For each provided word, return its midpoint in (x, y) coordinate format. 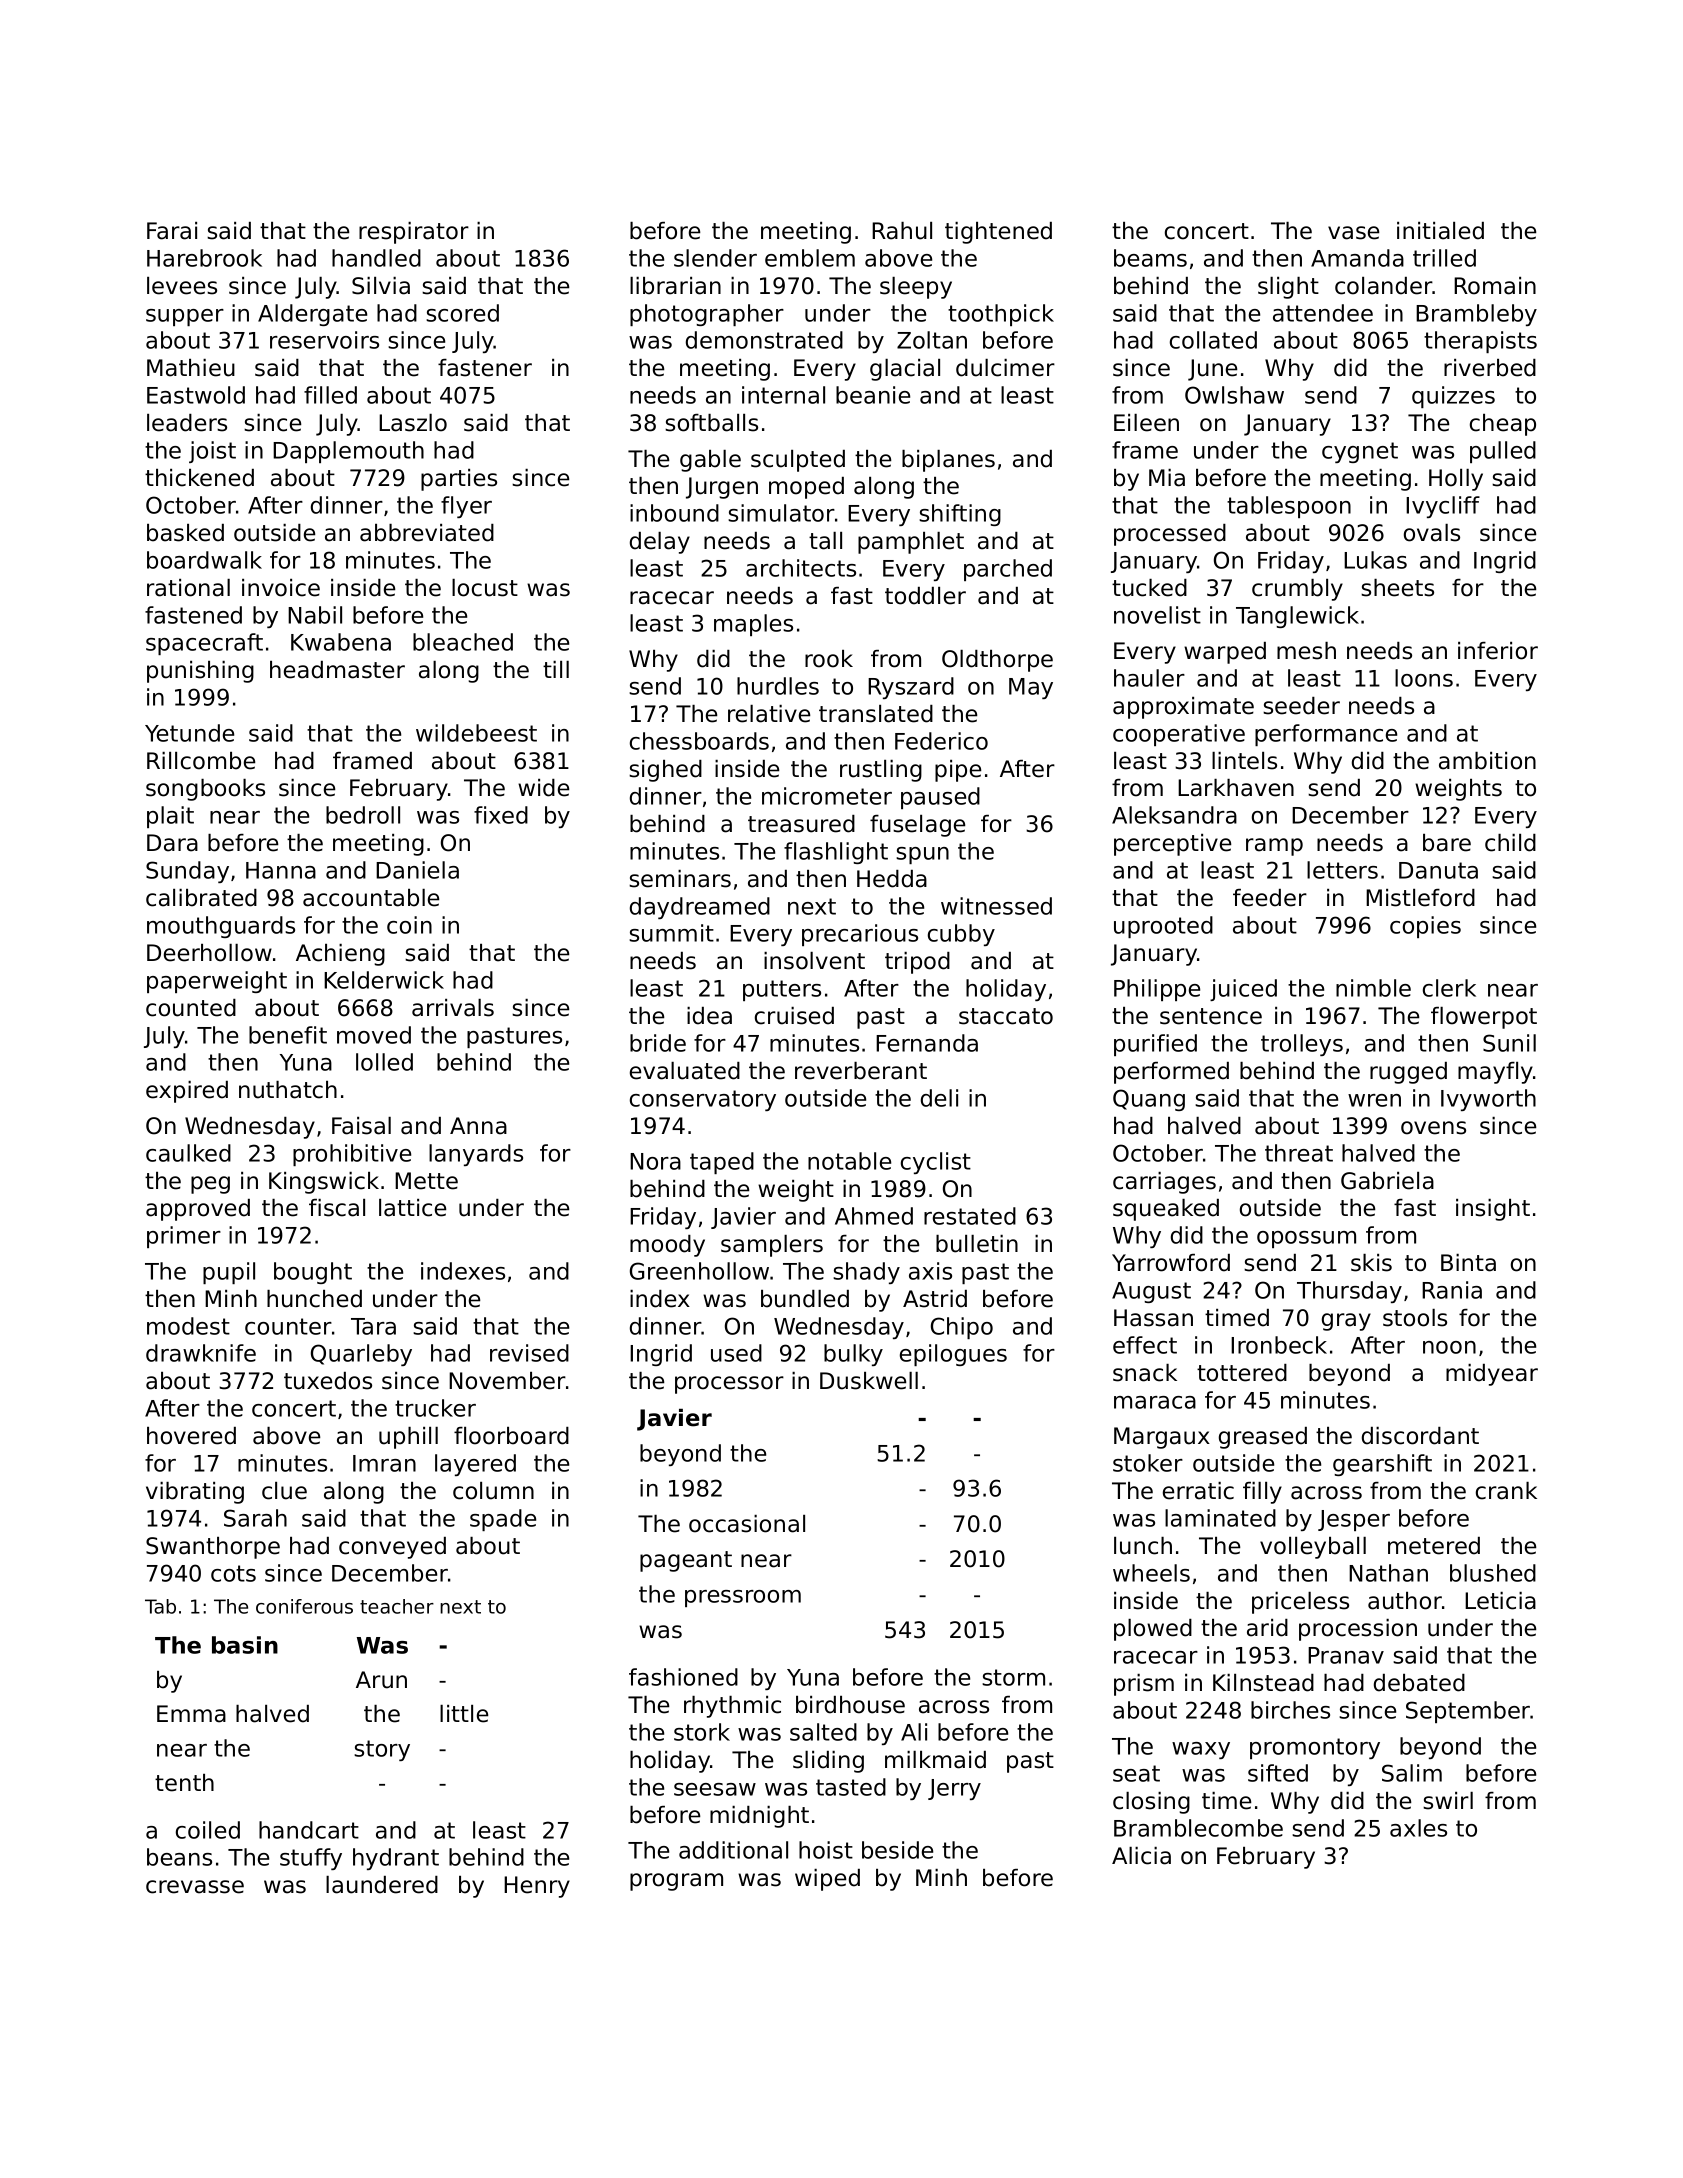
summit (671, 933)
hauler (1149, 678)
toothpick (1001, 315)
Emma (191, 1714)
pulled (1503, 452)
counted (191, 1008)
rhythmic (732, 1707)
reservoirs (324, 340)
